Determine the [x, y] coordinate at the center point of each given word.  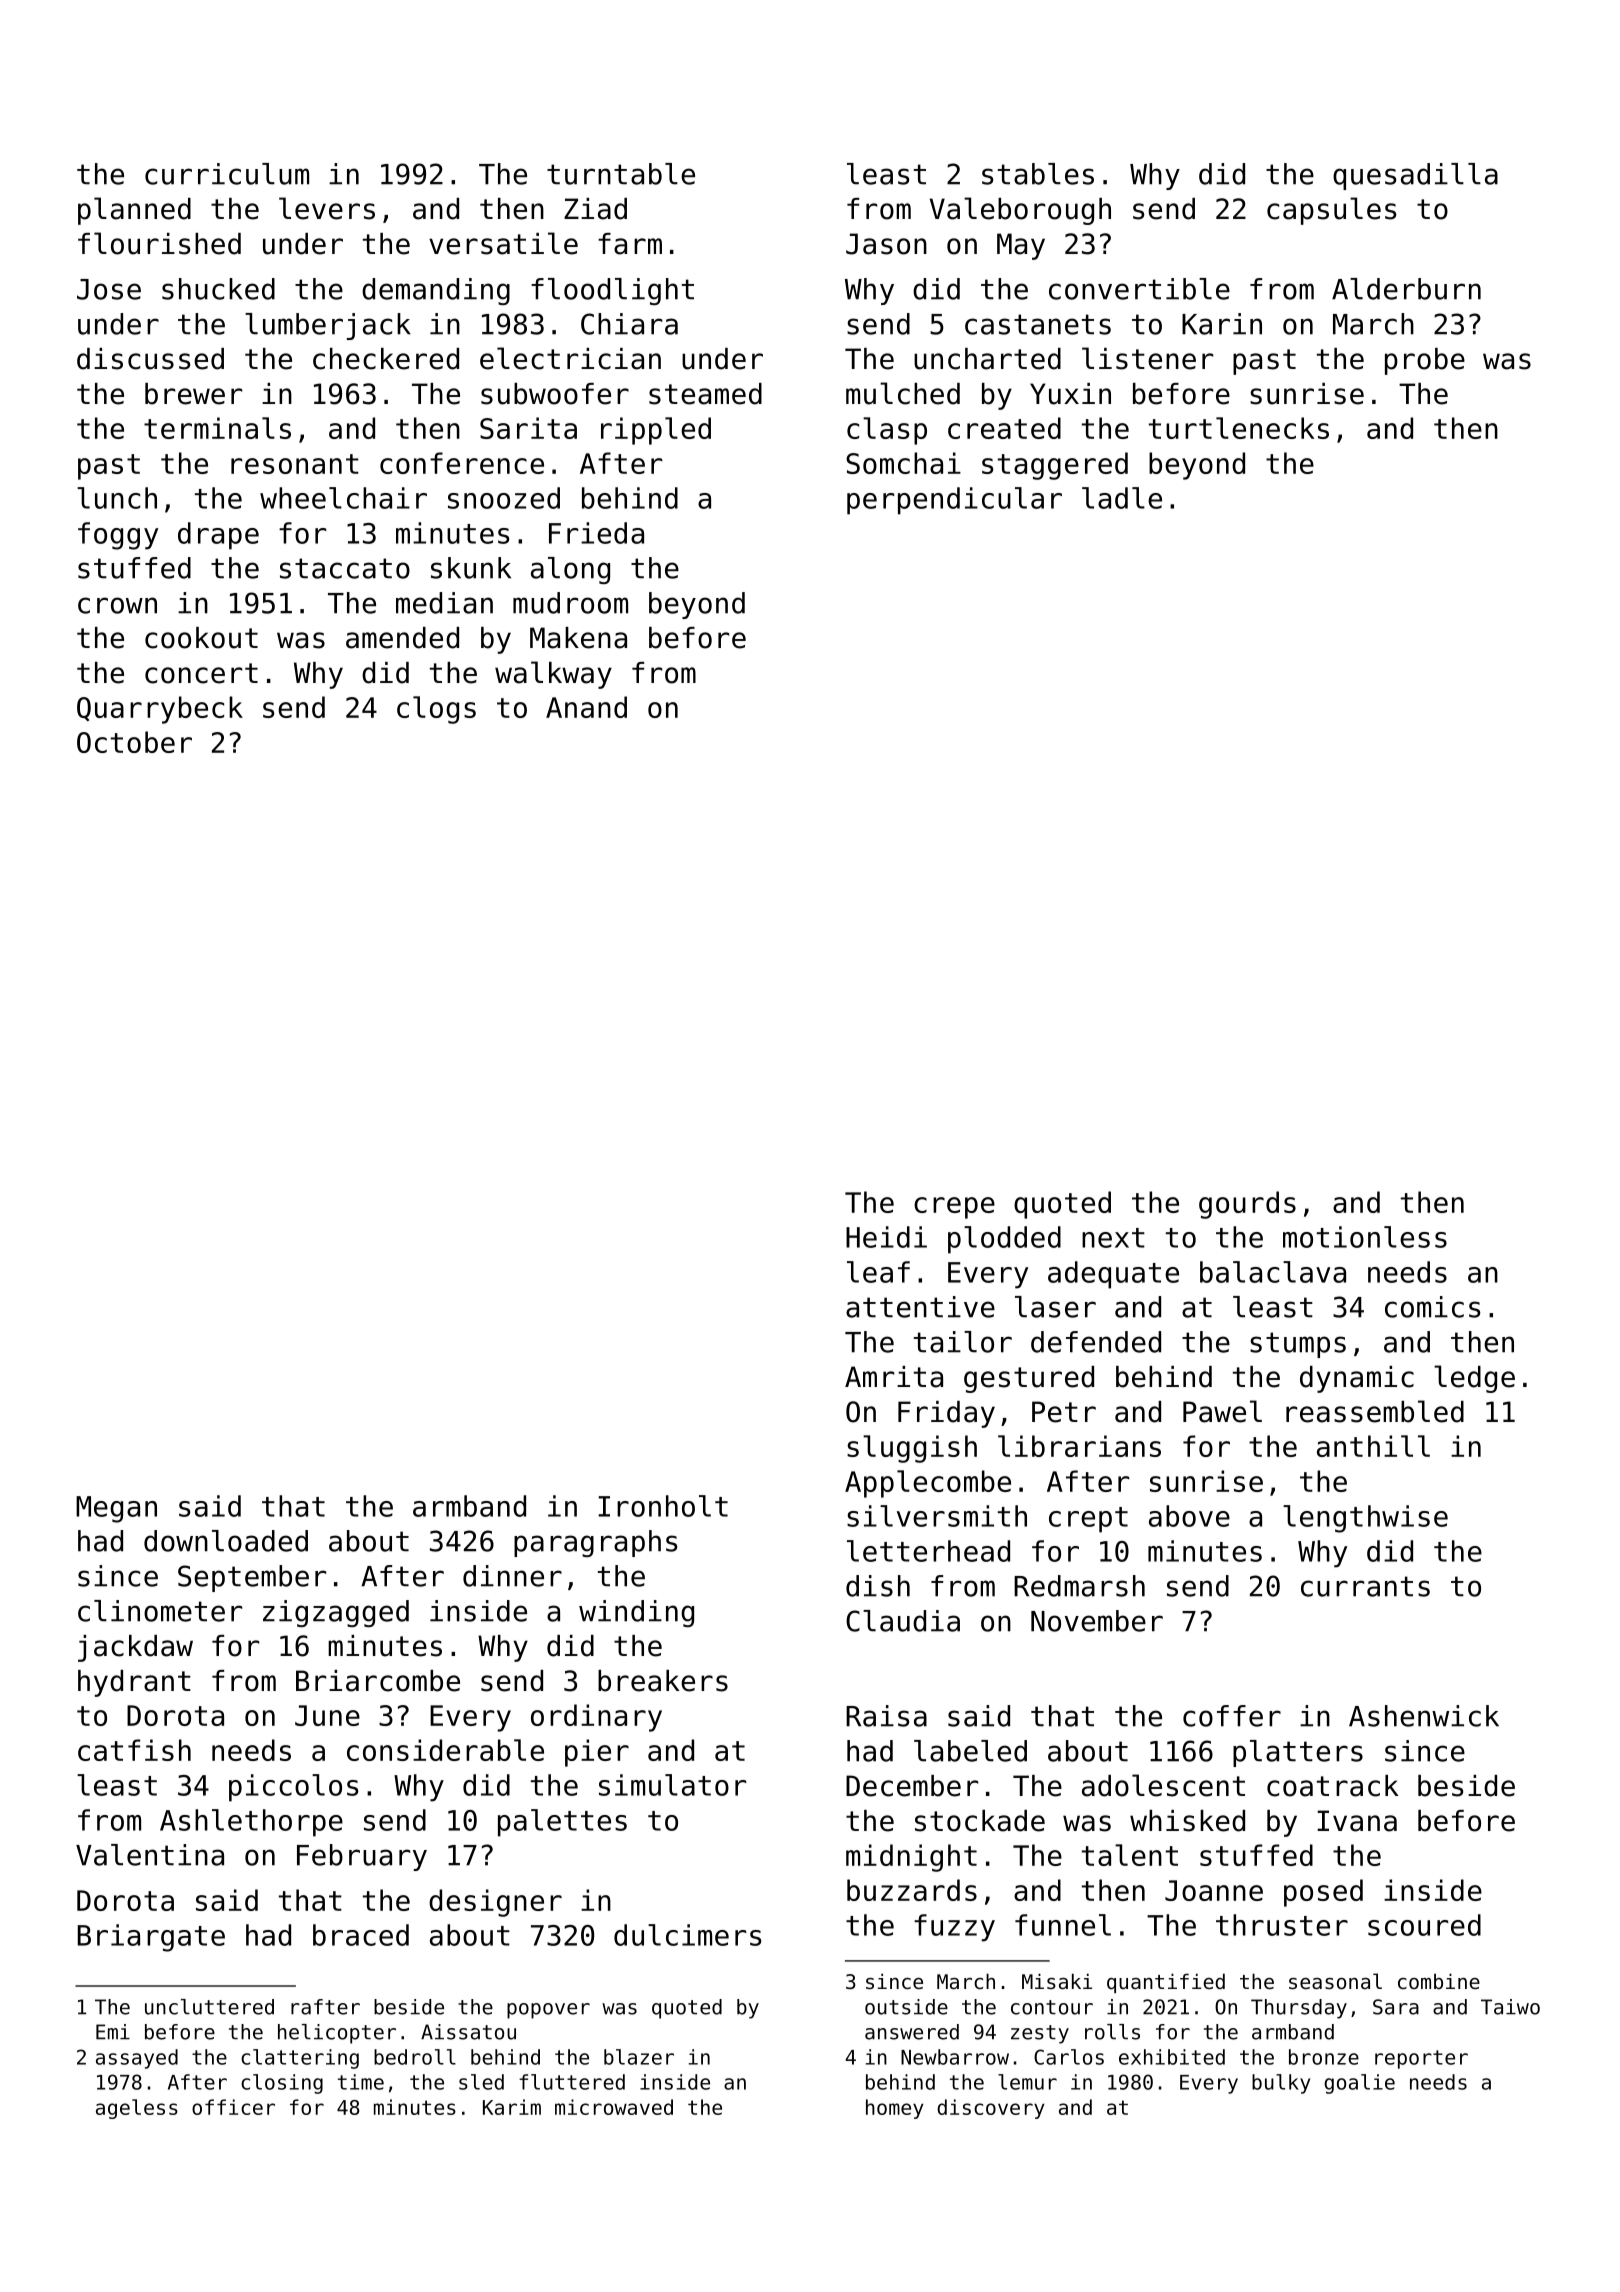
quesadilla [1415, 176]
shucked [218, 289]
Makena [578, 638]
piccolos [293, 1788]
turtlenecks [1239, 428]
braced [361, 1935]
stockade [980, 1821]
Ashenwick [1424, 1716]
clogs [436, 710]
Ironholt [663, 1506]
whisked [1187, 1821]
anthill [1373, 1446]
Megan [116, 1509]
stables [1038, 174]
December [912, 1786]
